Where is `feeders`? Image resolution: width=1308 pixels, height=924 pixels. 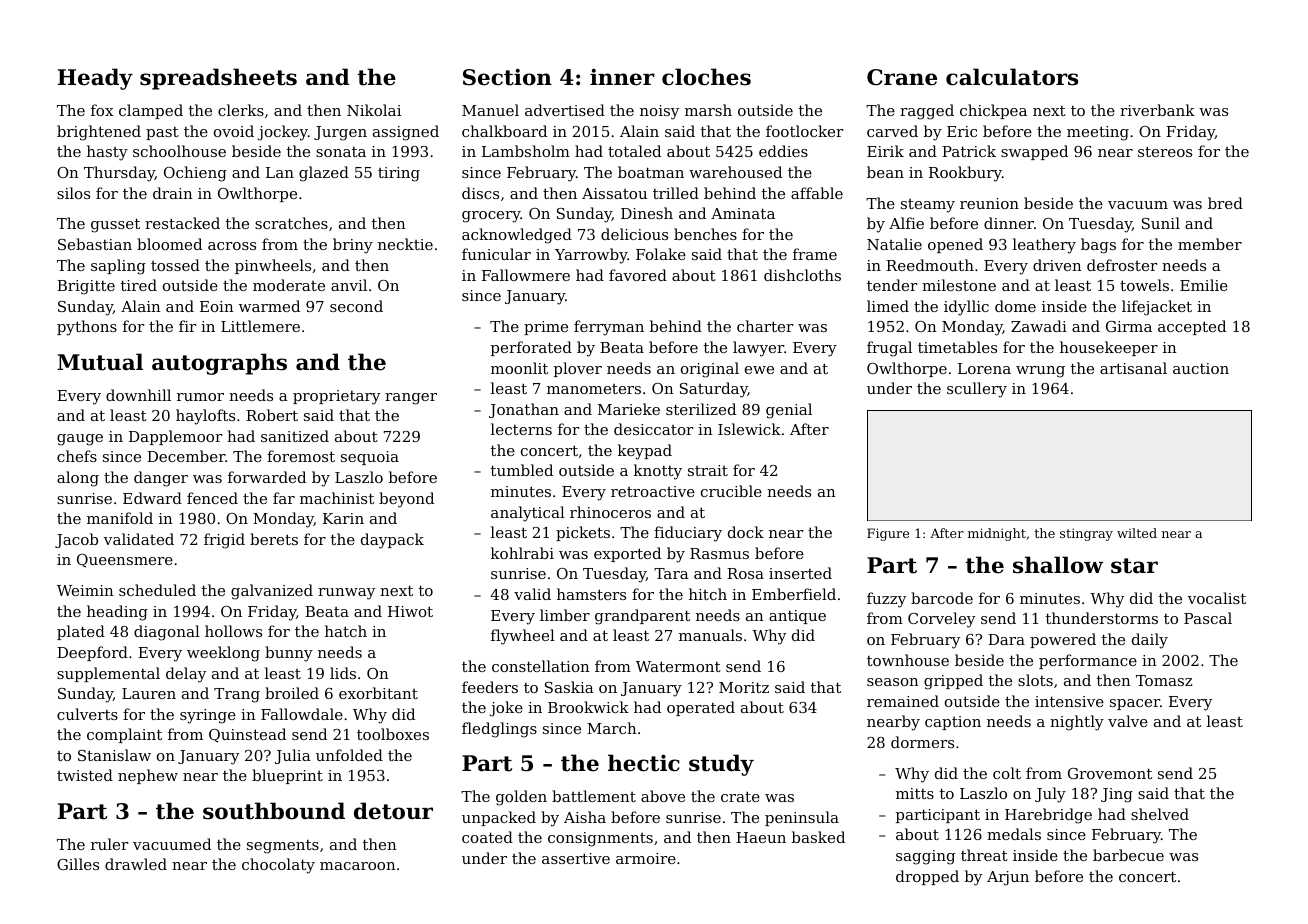 feeders is located at coordinates (490, 687).
